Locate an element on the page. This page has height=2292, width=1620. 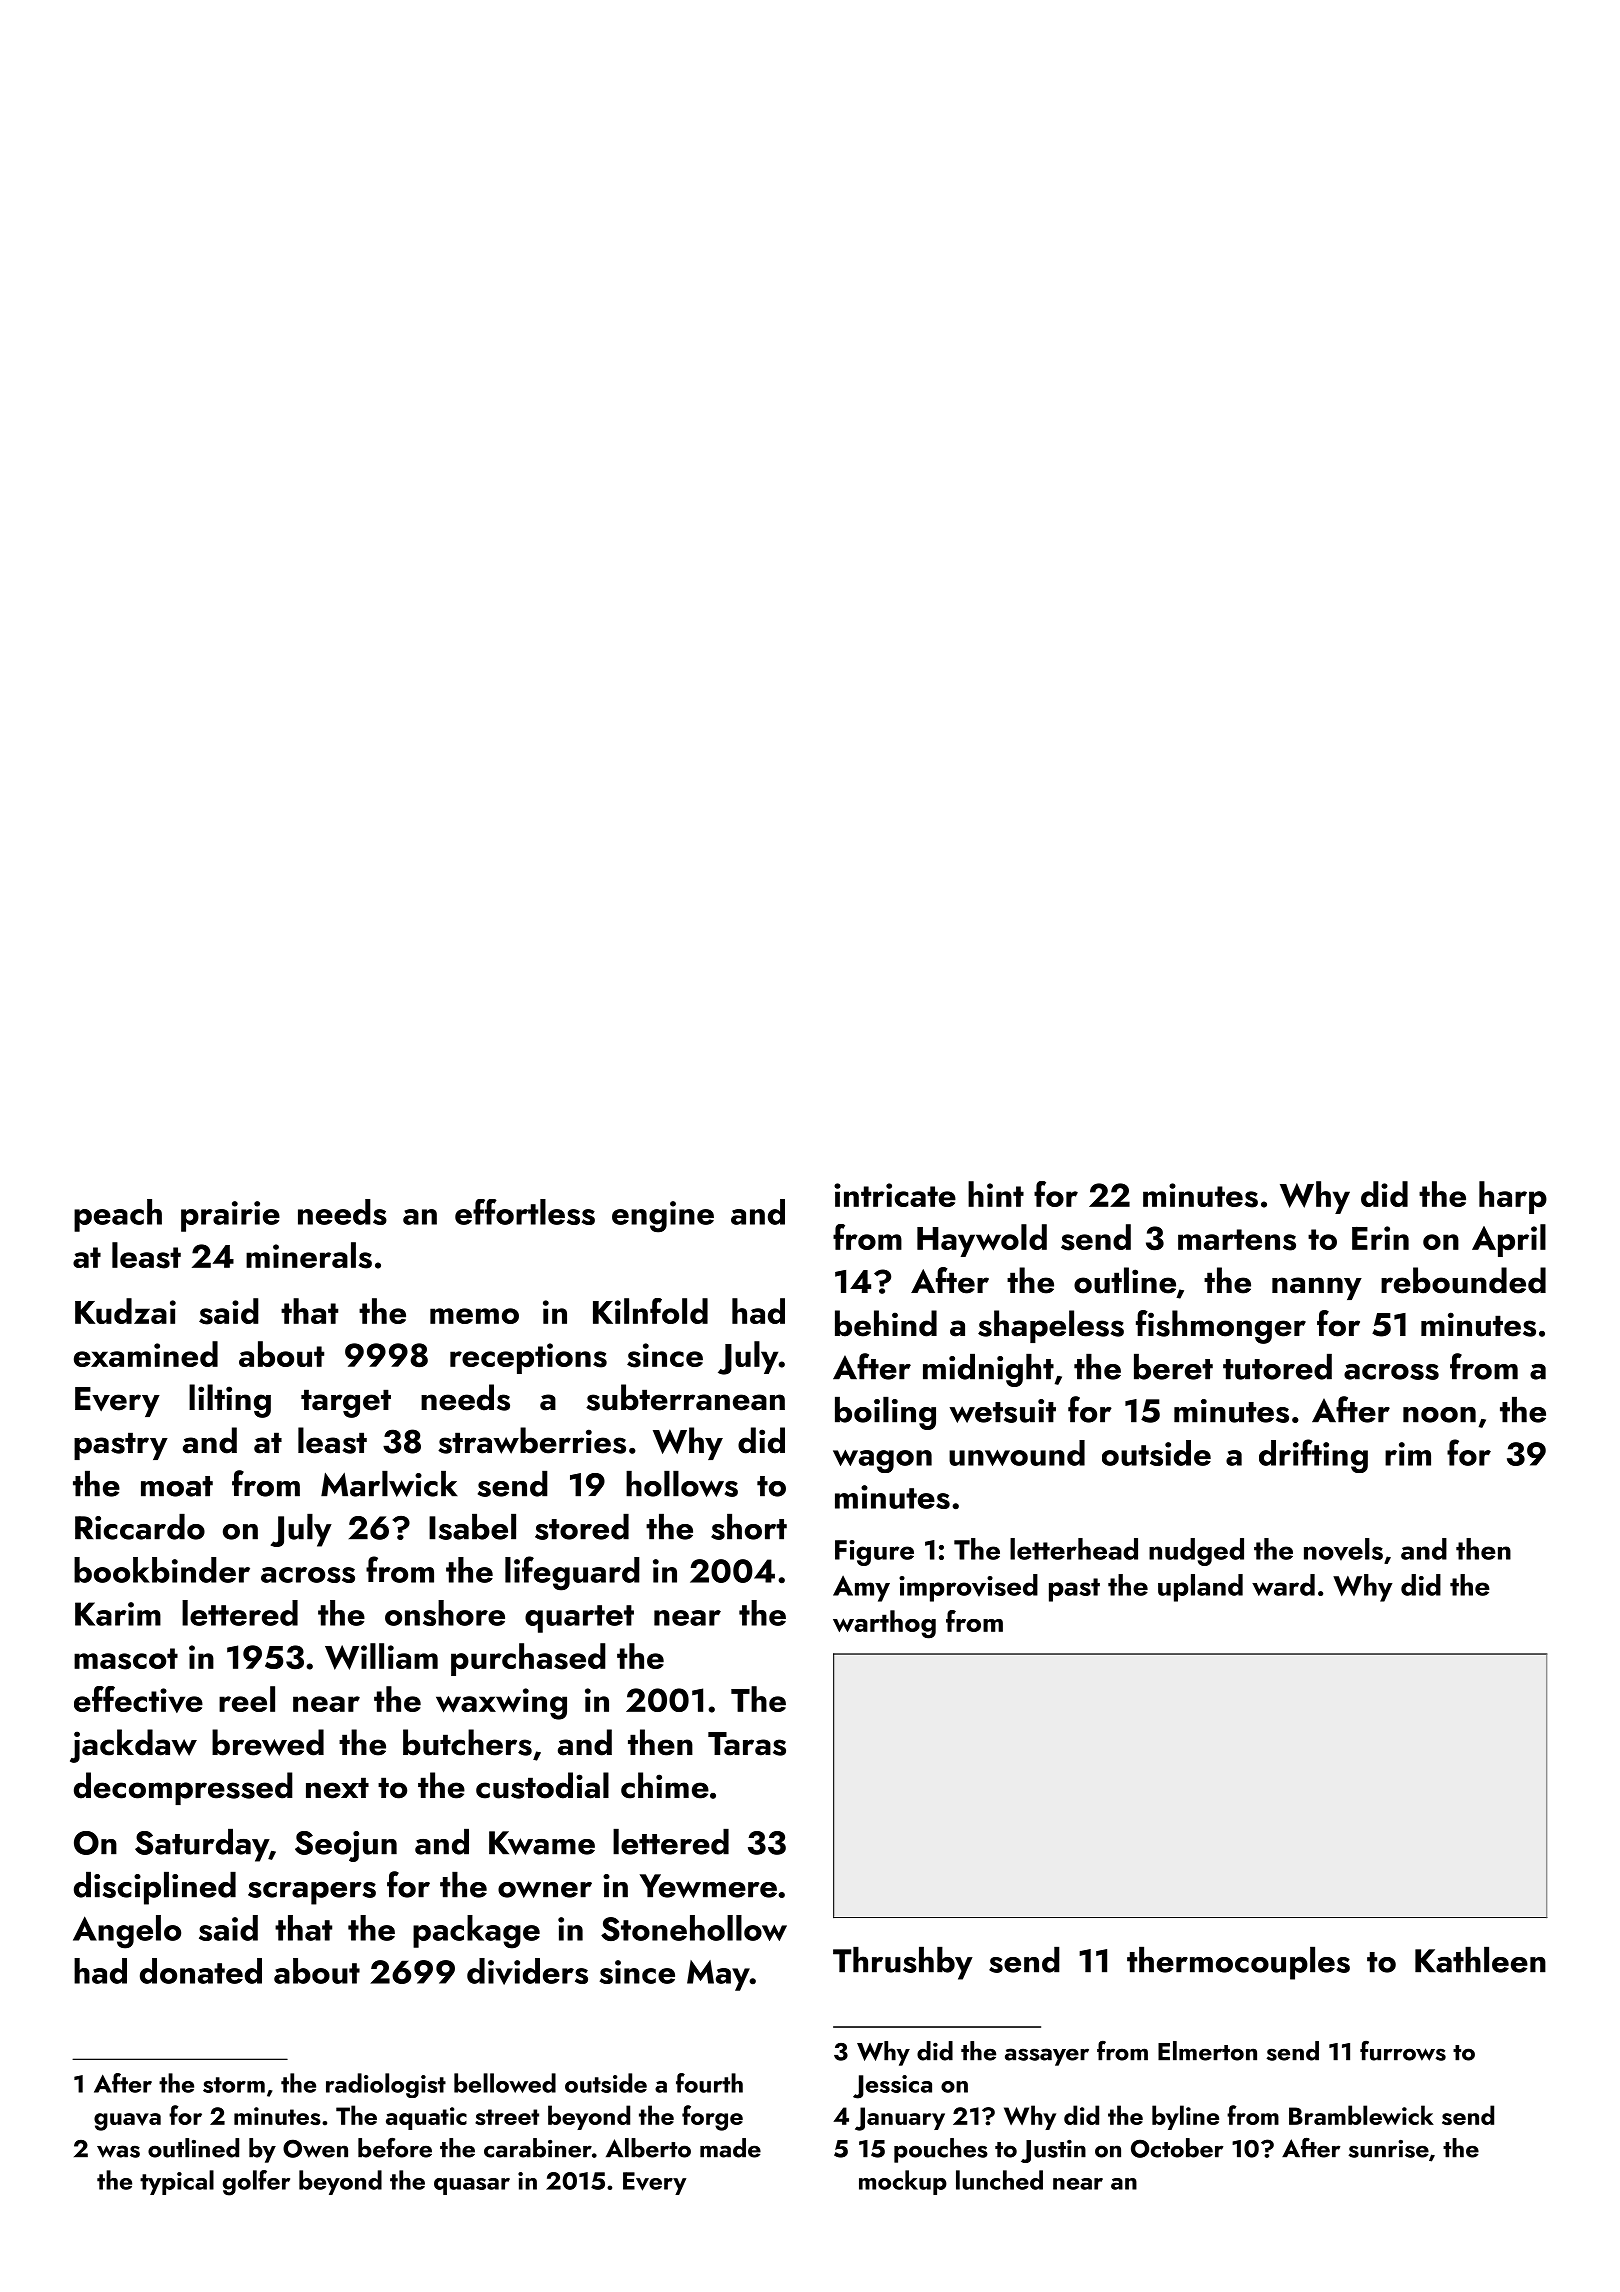
warthog is located at coordinates (884, 1624).
